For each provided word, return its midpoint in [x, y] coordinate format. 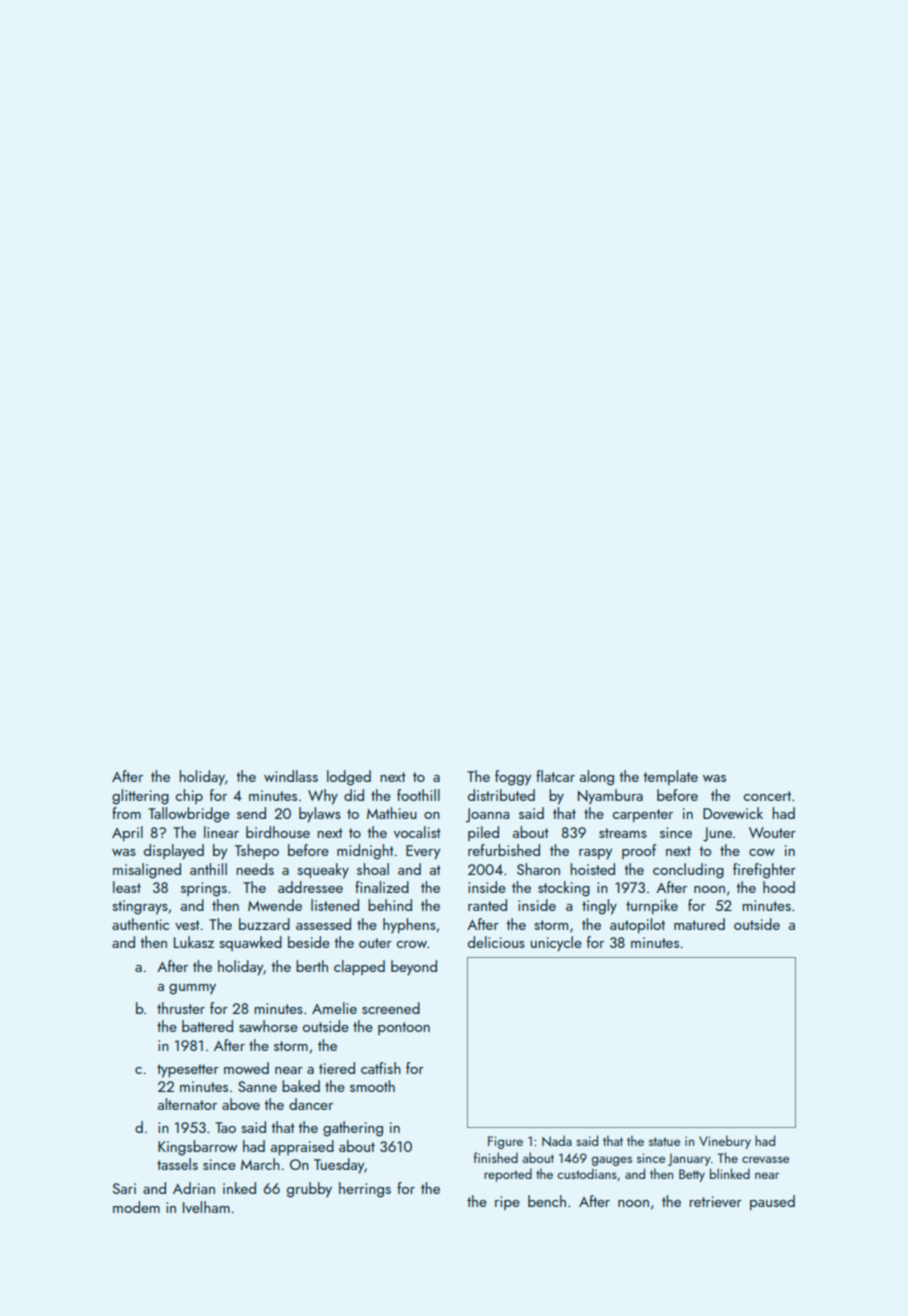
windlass [291, 776]
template [670, 777]
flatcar [555, 776]
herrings [365, 1190]
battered [207, 1026]
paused [772, 1202]
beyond [414, 968]
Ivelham [206, 1207]
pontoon [404, 1028]
